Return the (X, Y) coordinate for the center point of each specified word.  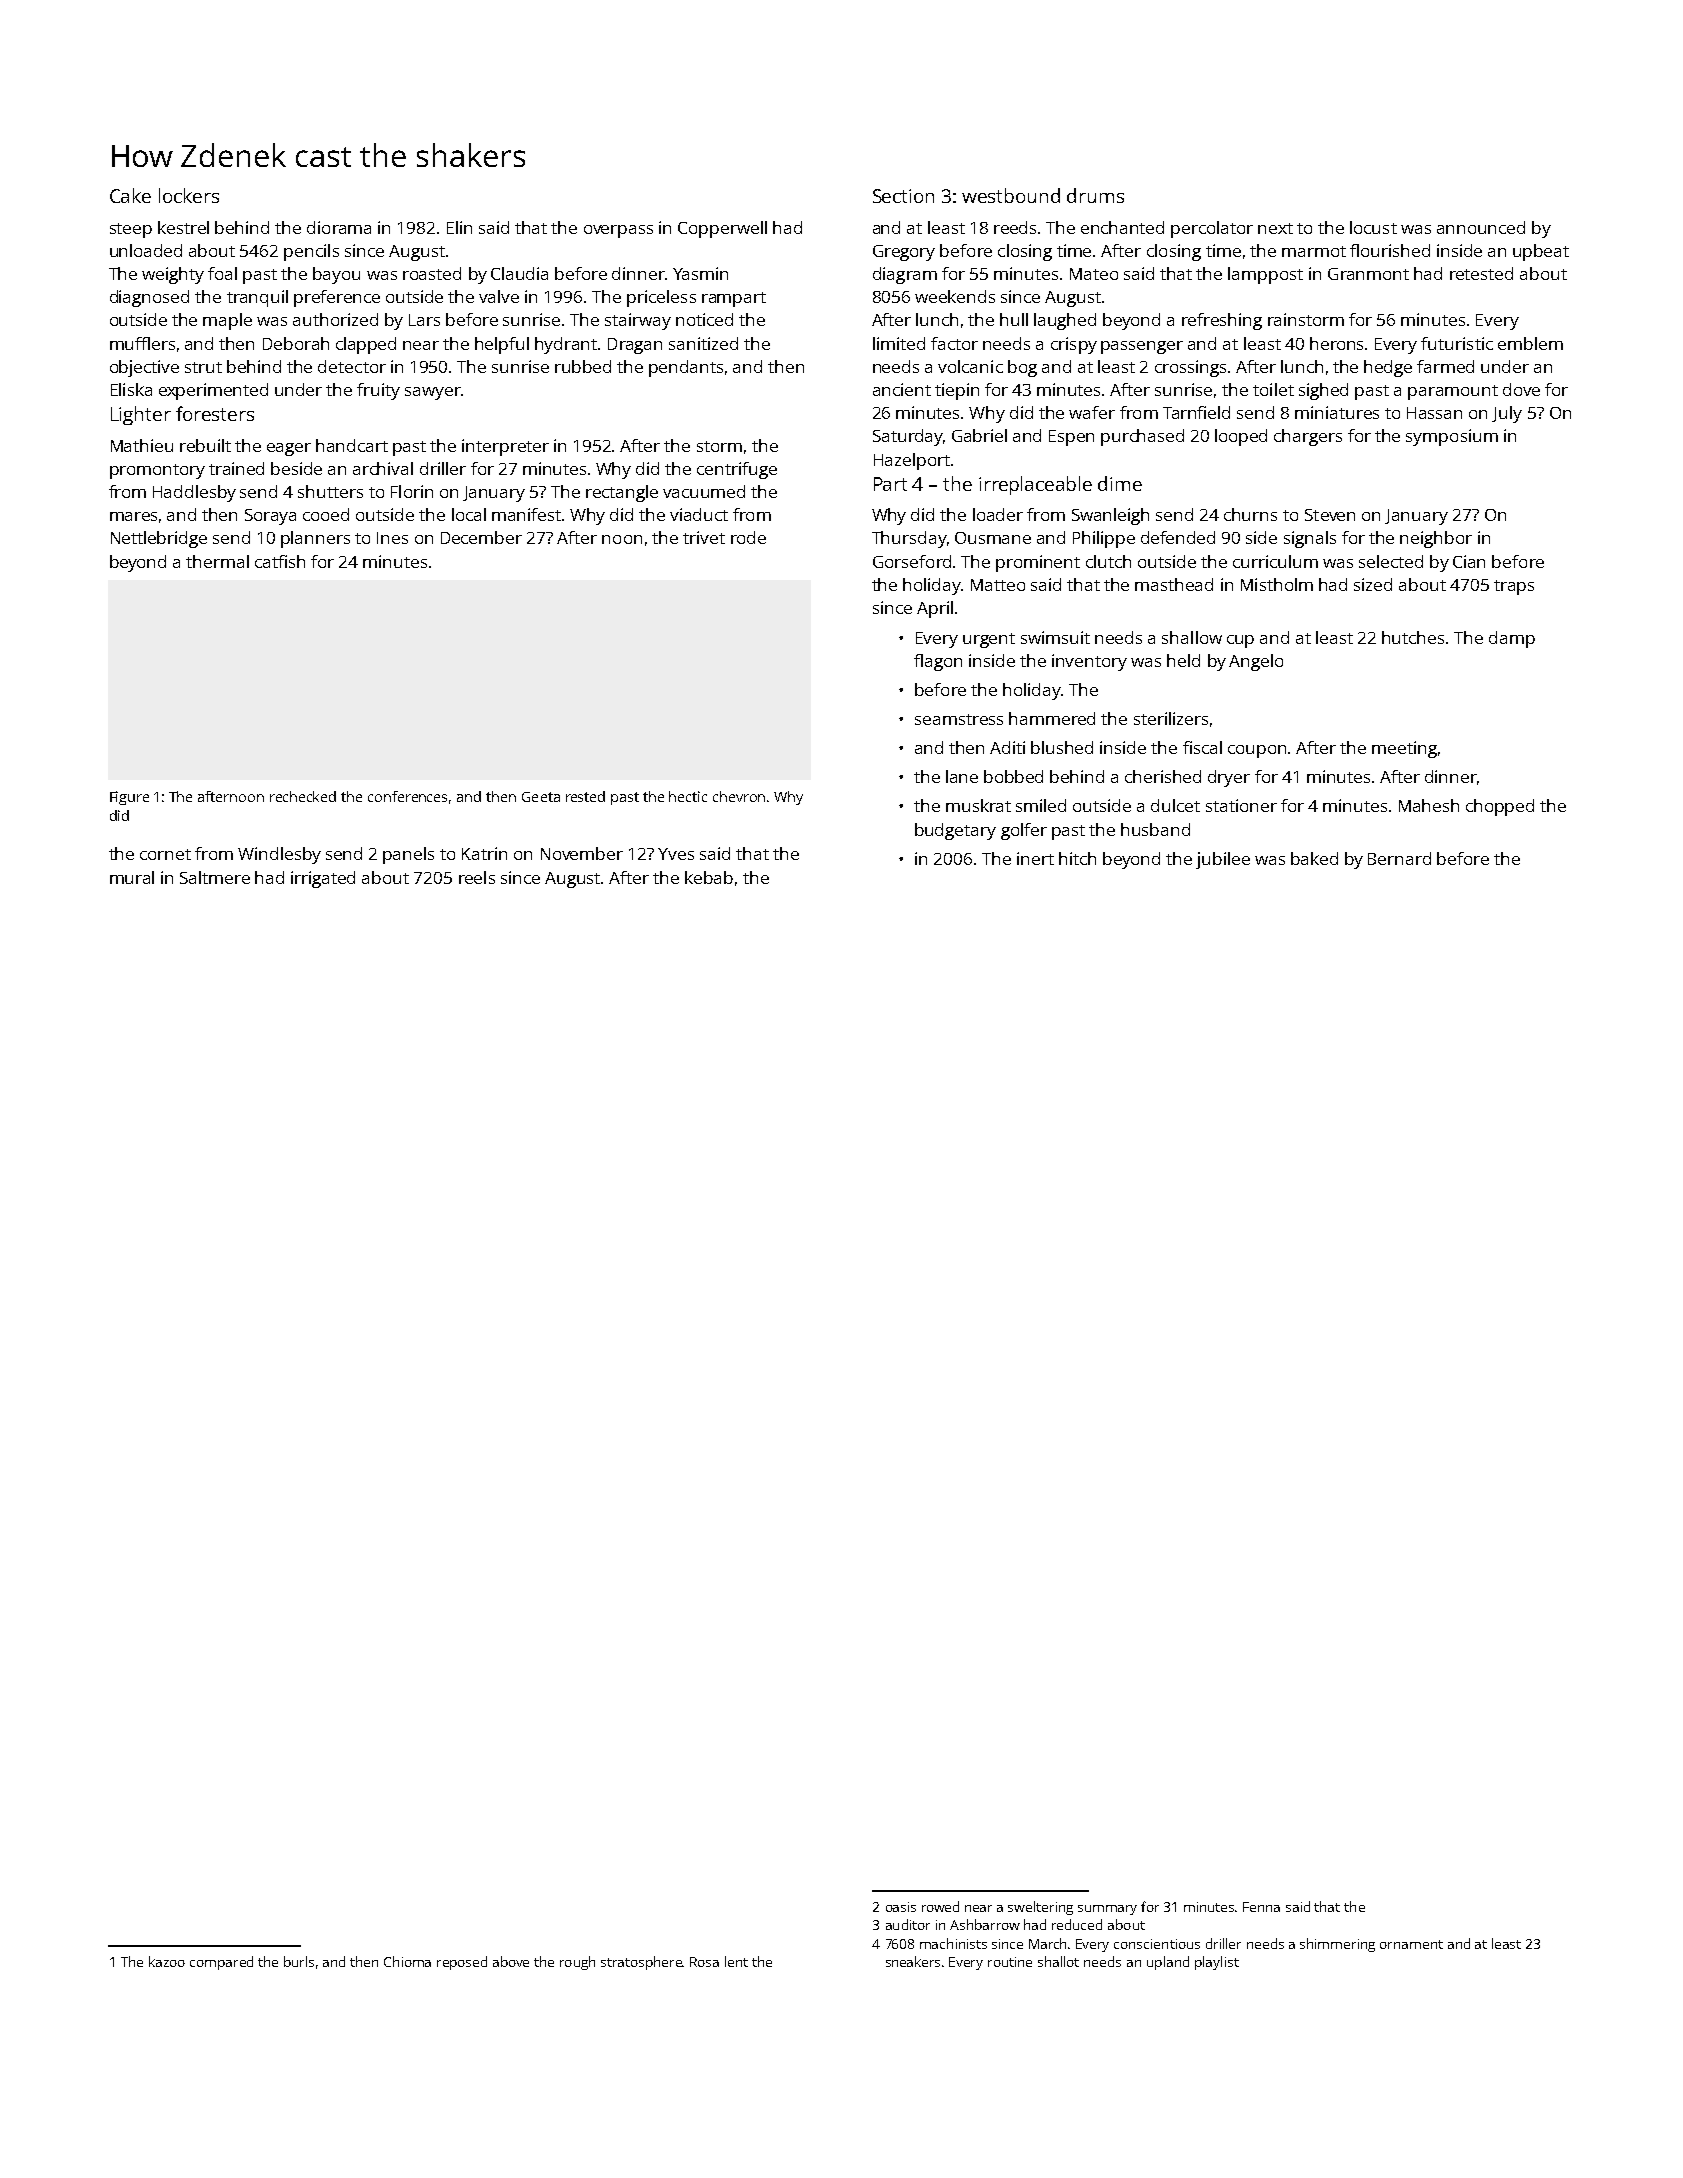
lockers (189, 195)
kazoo (167, 1961)
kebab (709, 877)
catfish (280, 561)
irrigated (323, 879)
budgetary (955, 831)
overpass (618, 231)
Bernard (1399, 858)
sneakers (913, 1961)
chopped (1500, 807)
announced (1481, 227)
